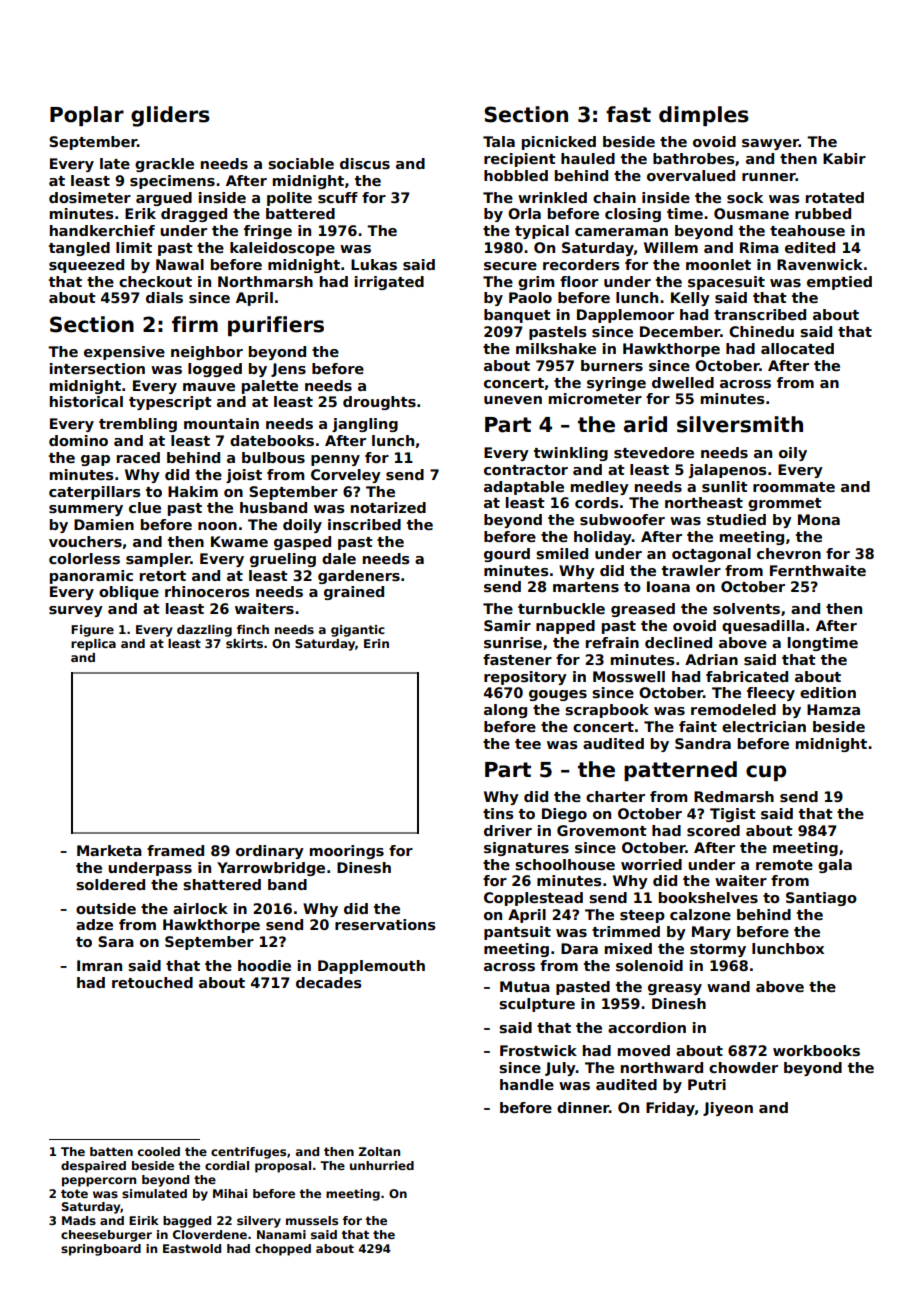  What do you see at coordinates (365, 425) in the page?
I see `jangling` at bounding box center [365, 425].
